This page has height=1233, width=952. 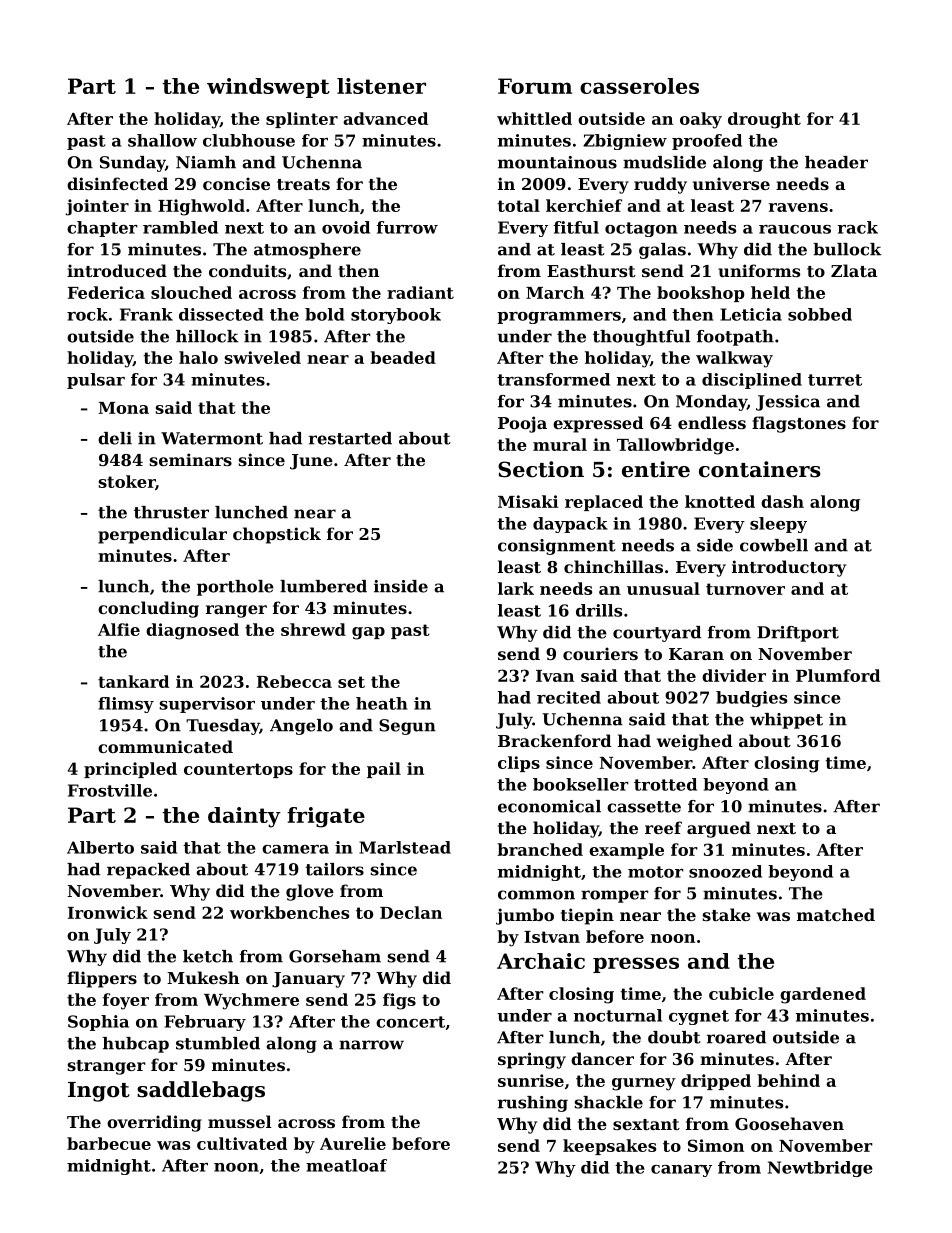 I want to click on held, so click(x=770, y=292).
